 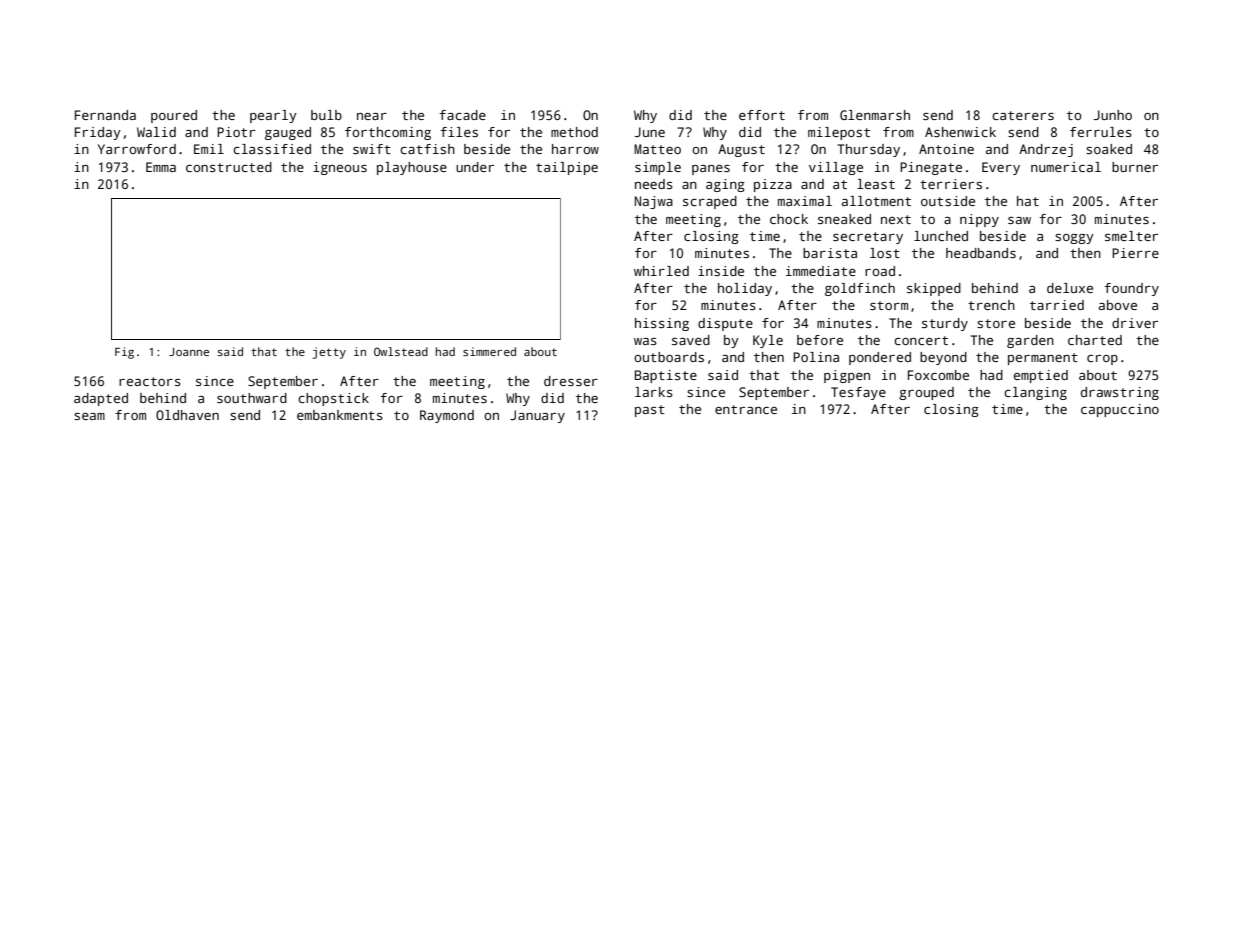 What do you see at coordinates (189, 352) in the document?
I see `Joanne` at bounding box center [189, 352].
